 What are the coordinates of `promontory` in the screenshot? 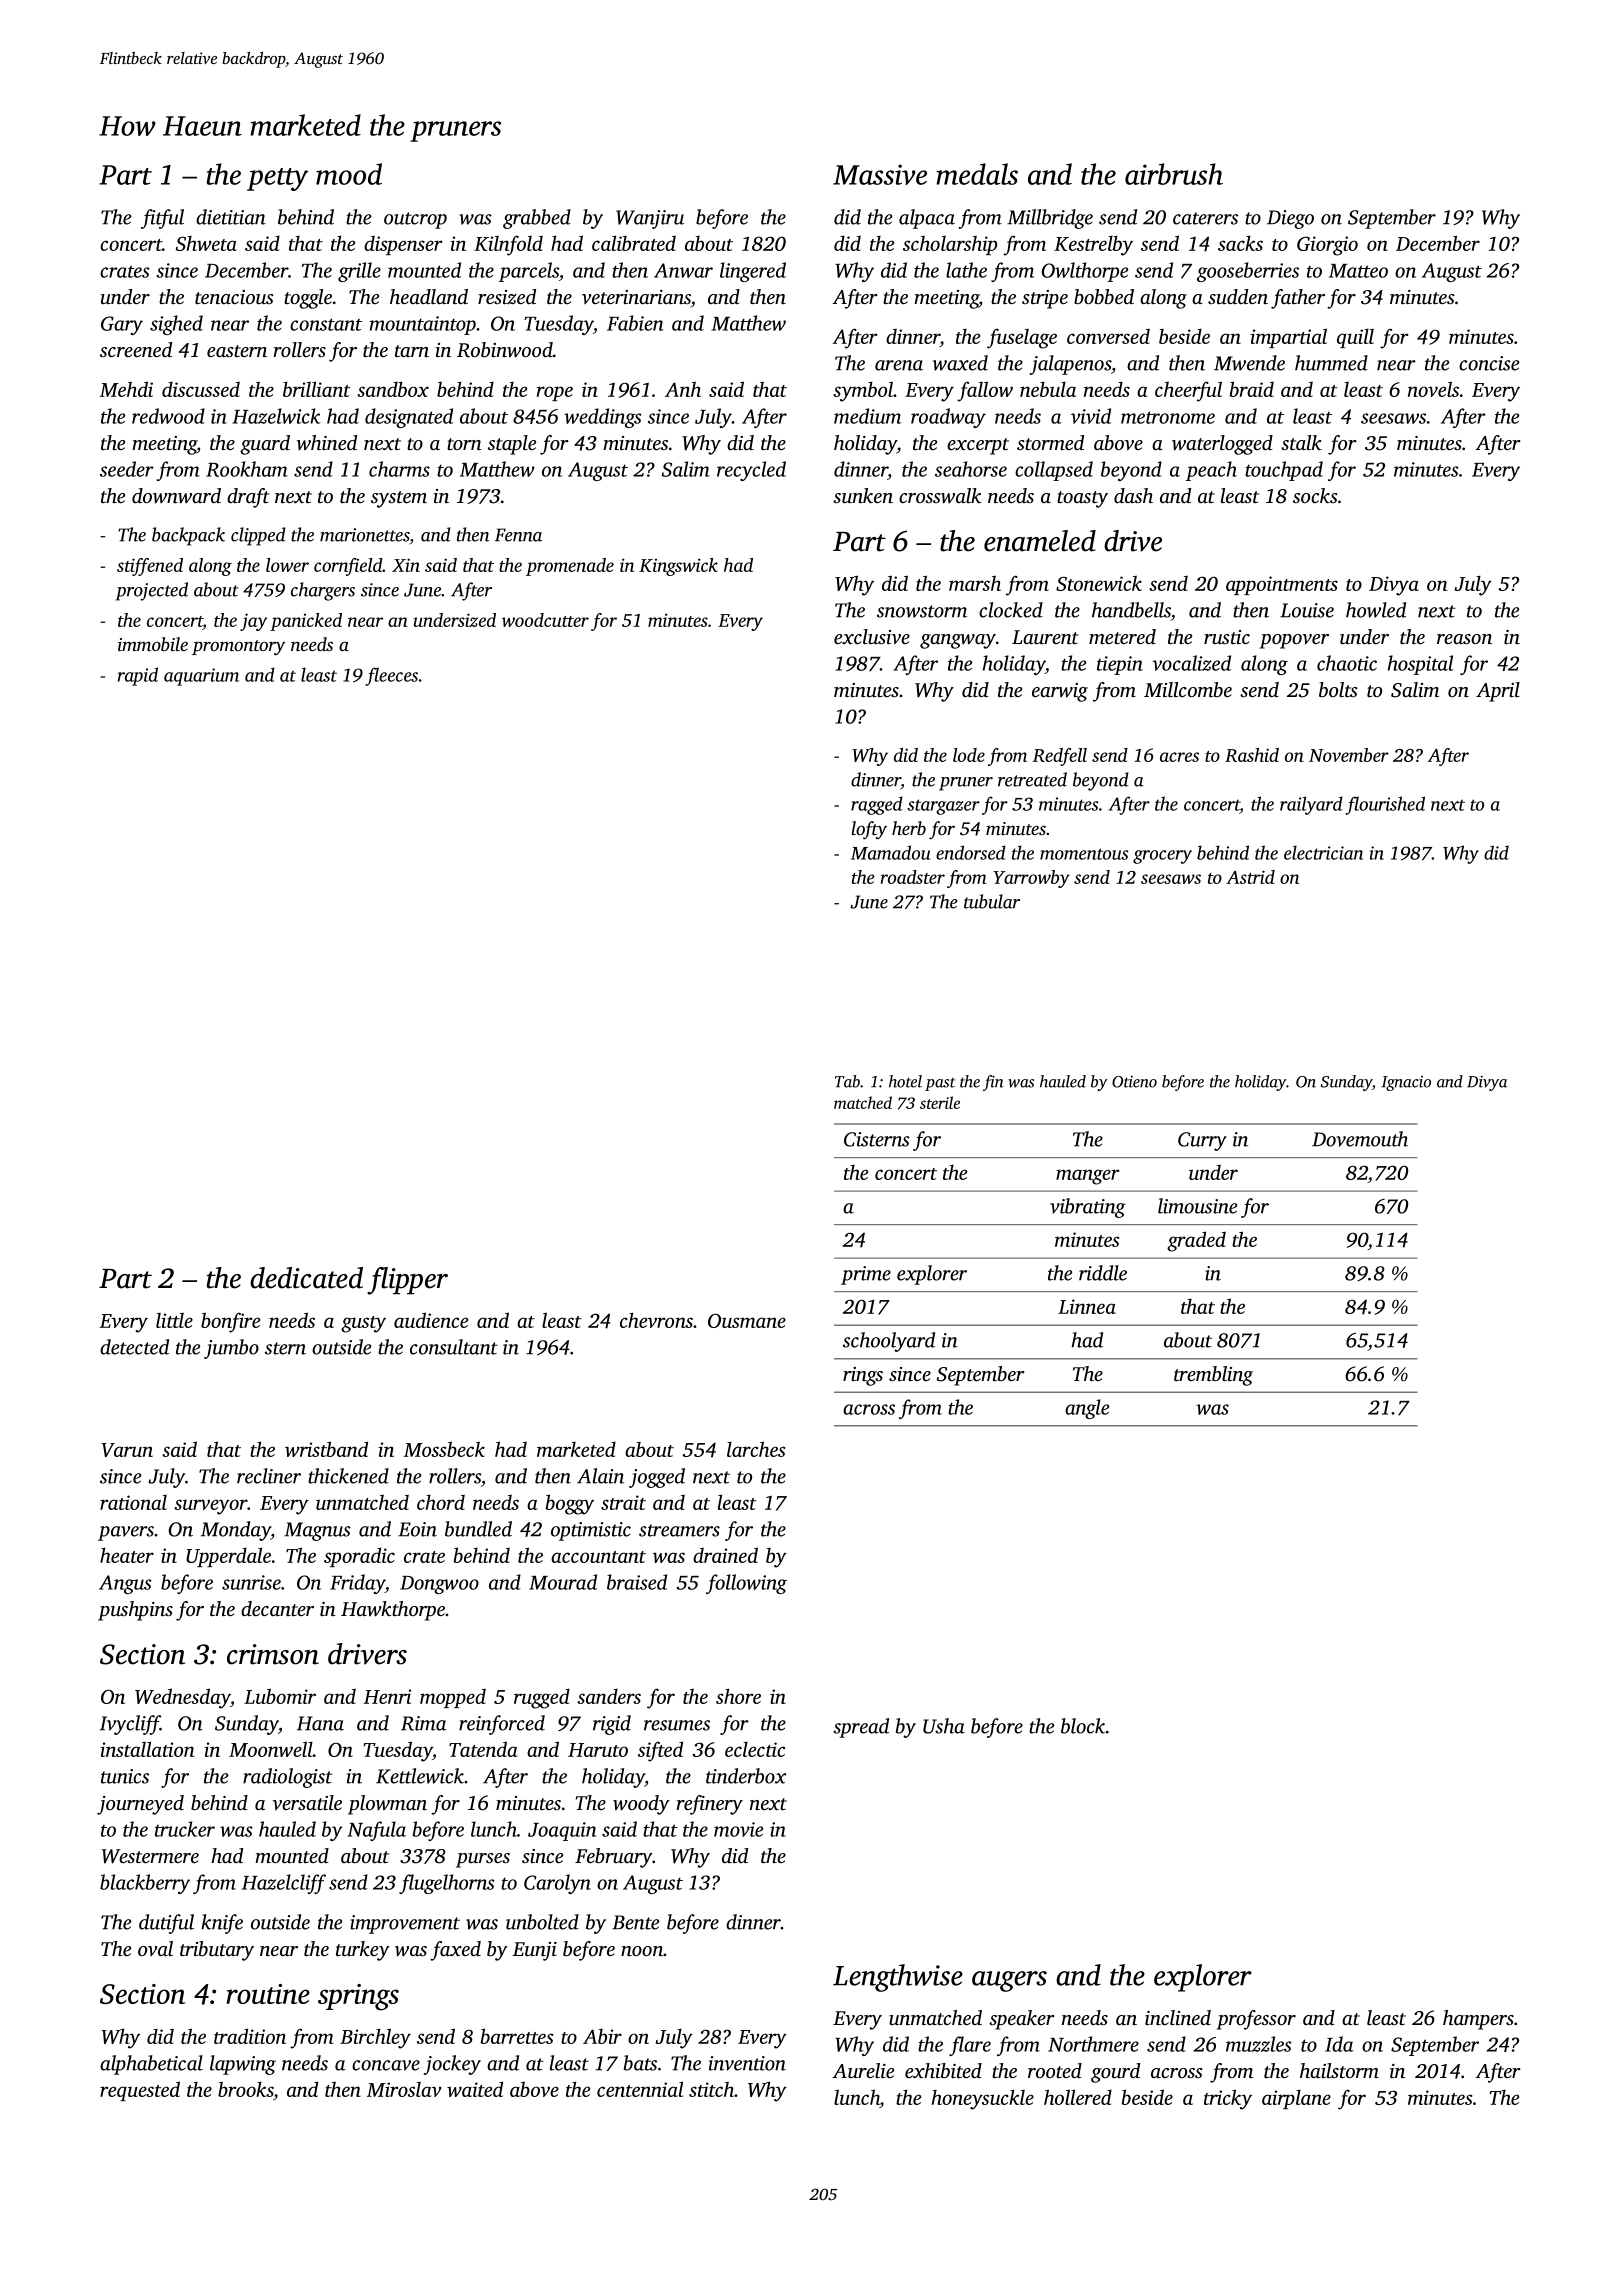 It's located at (238, 648).
